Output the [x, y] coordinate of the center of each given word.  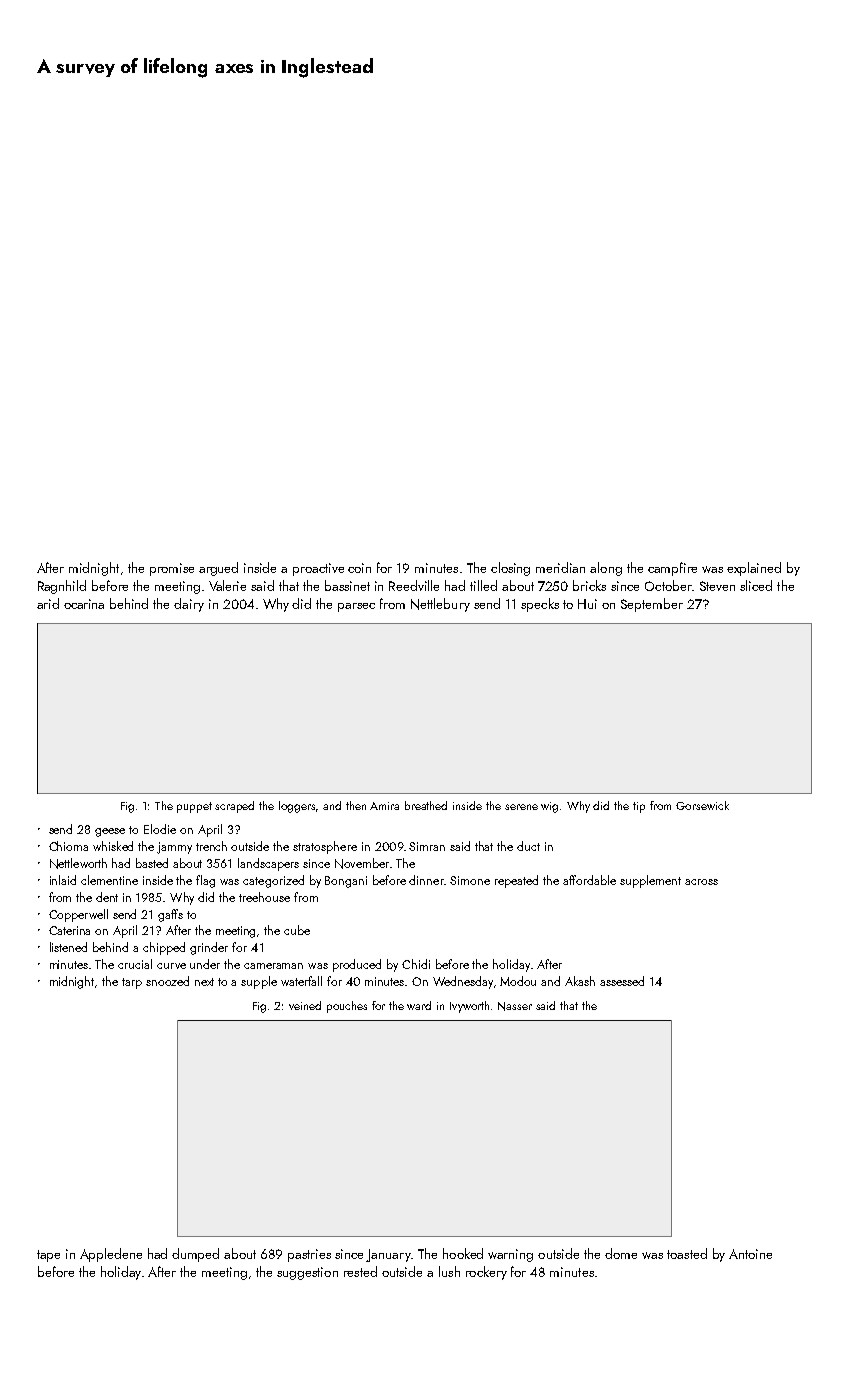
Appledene [111, 1255]
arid [48, 603]
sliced [756, 585]
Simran [427, 846]
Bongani [346, 882]
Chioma [68, 846]
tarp [132, 983]
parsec [356, 607]
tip [639, 807]
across [701, 882]
